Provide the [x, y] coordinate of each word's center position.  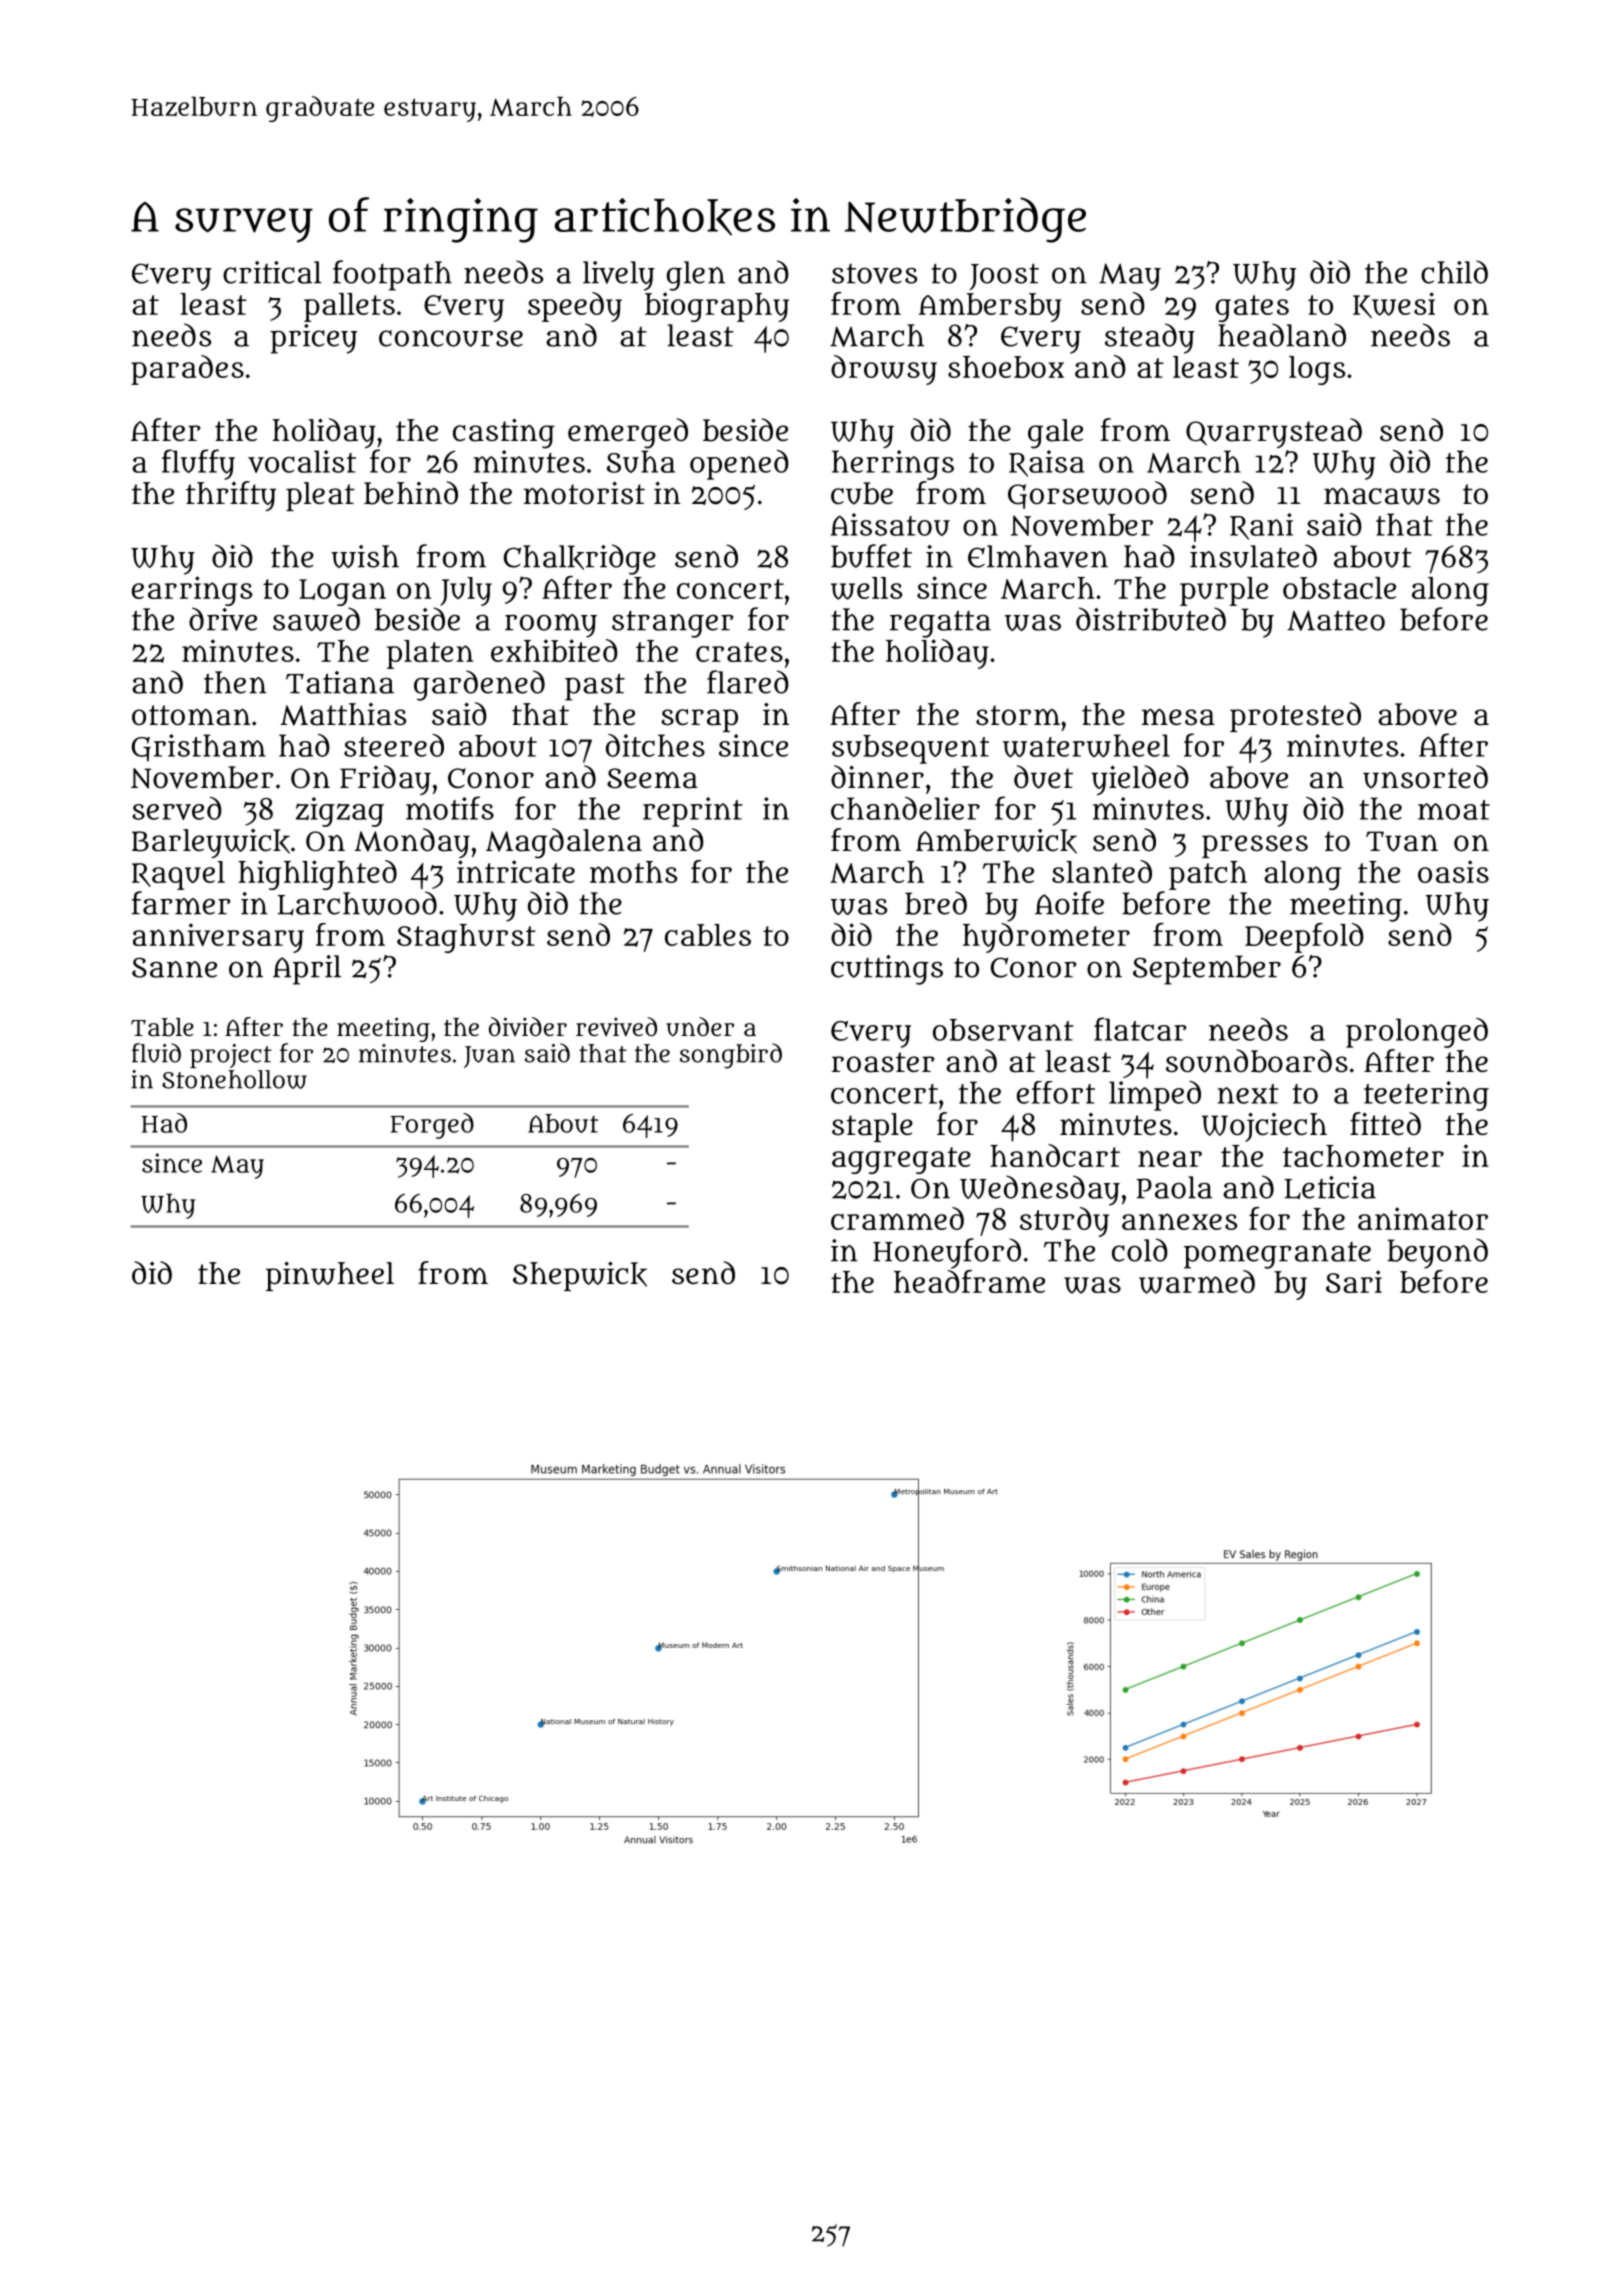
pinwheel [330, 1276]
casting [504, 433]
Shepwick [580, 1276]
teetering [1426, 1096]
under [700, 1027]
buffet [871, 556]
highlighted [317, 875]
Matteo [1336, 620]
